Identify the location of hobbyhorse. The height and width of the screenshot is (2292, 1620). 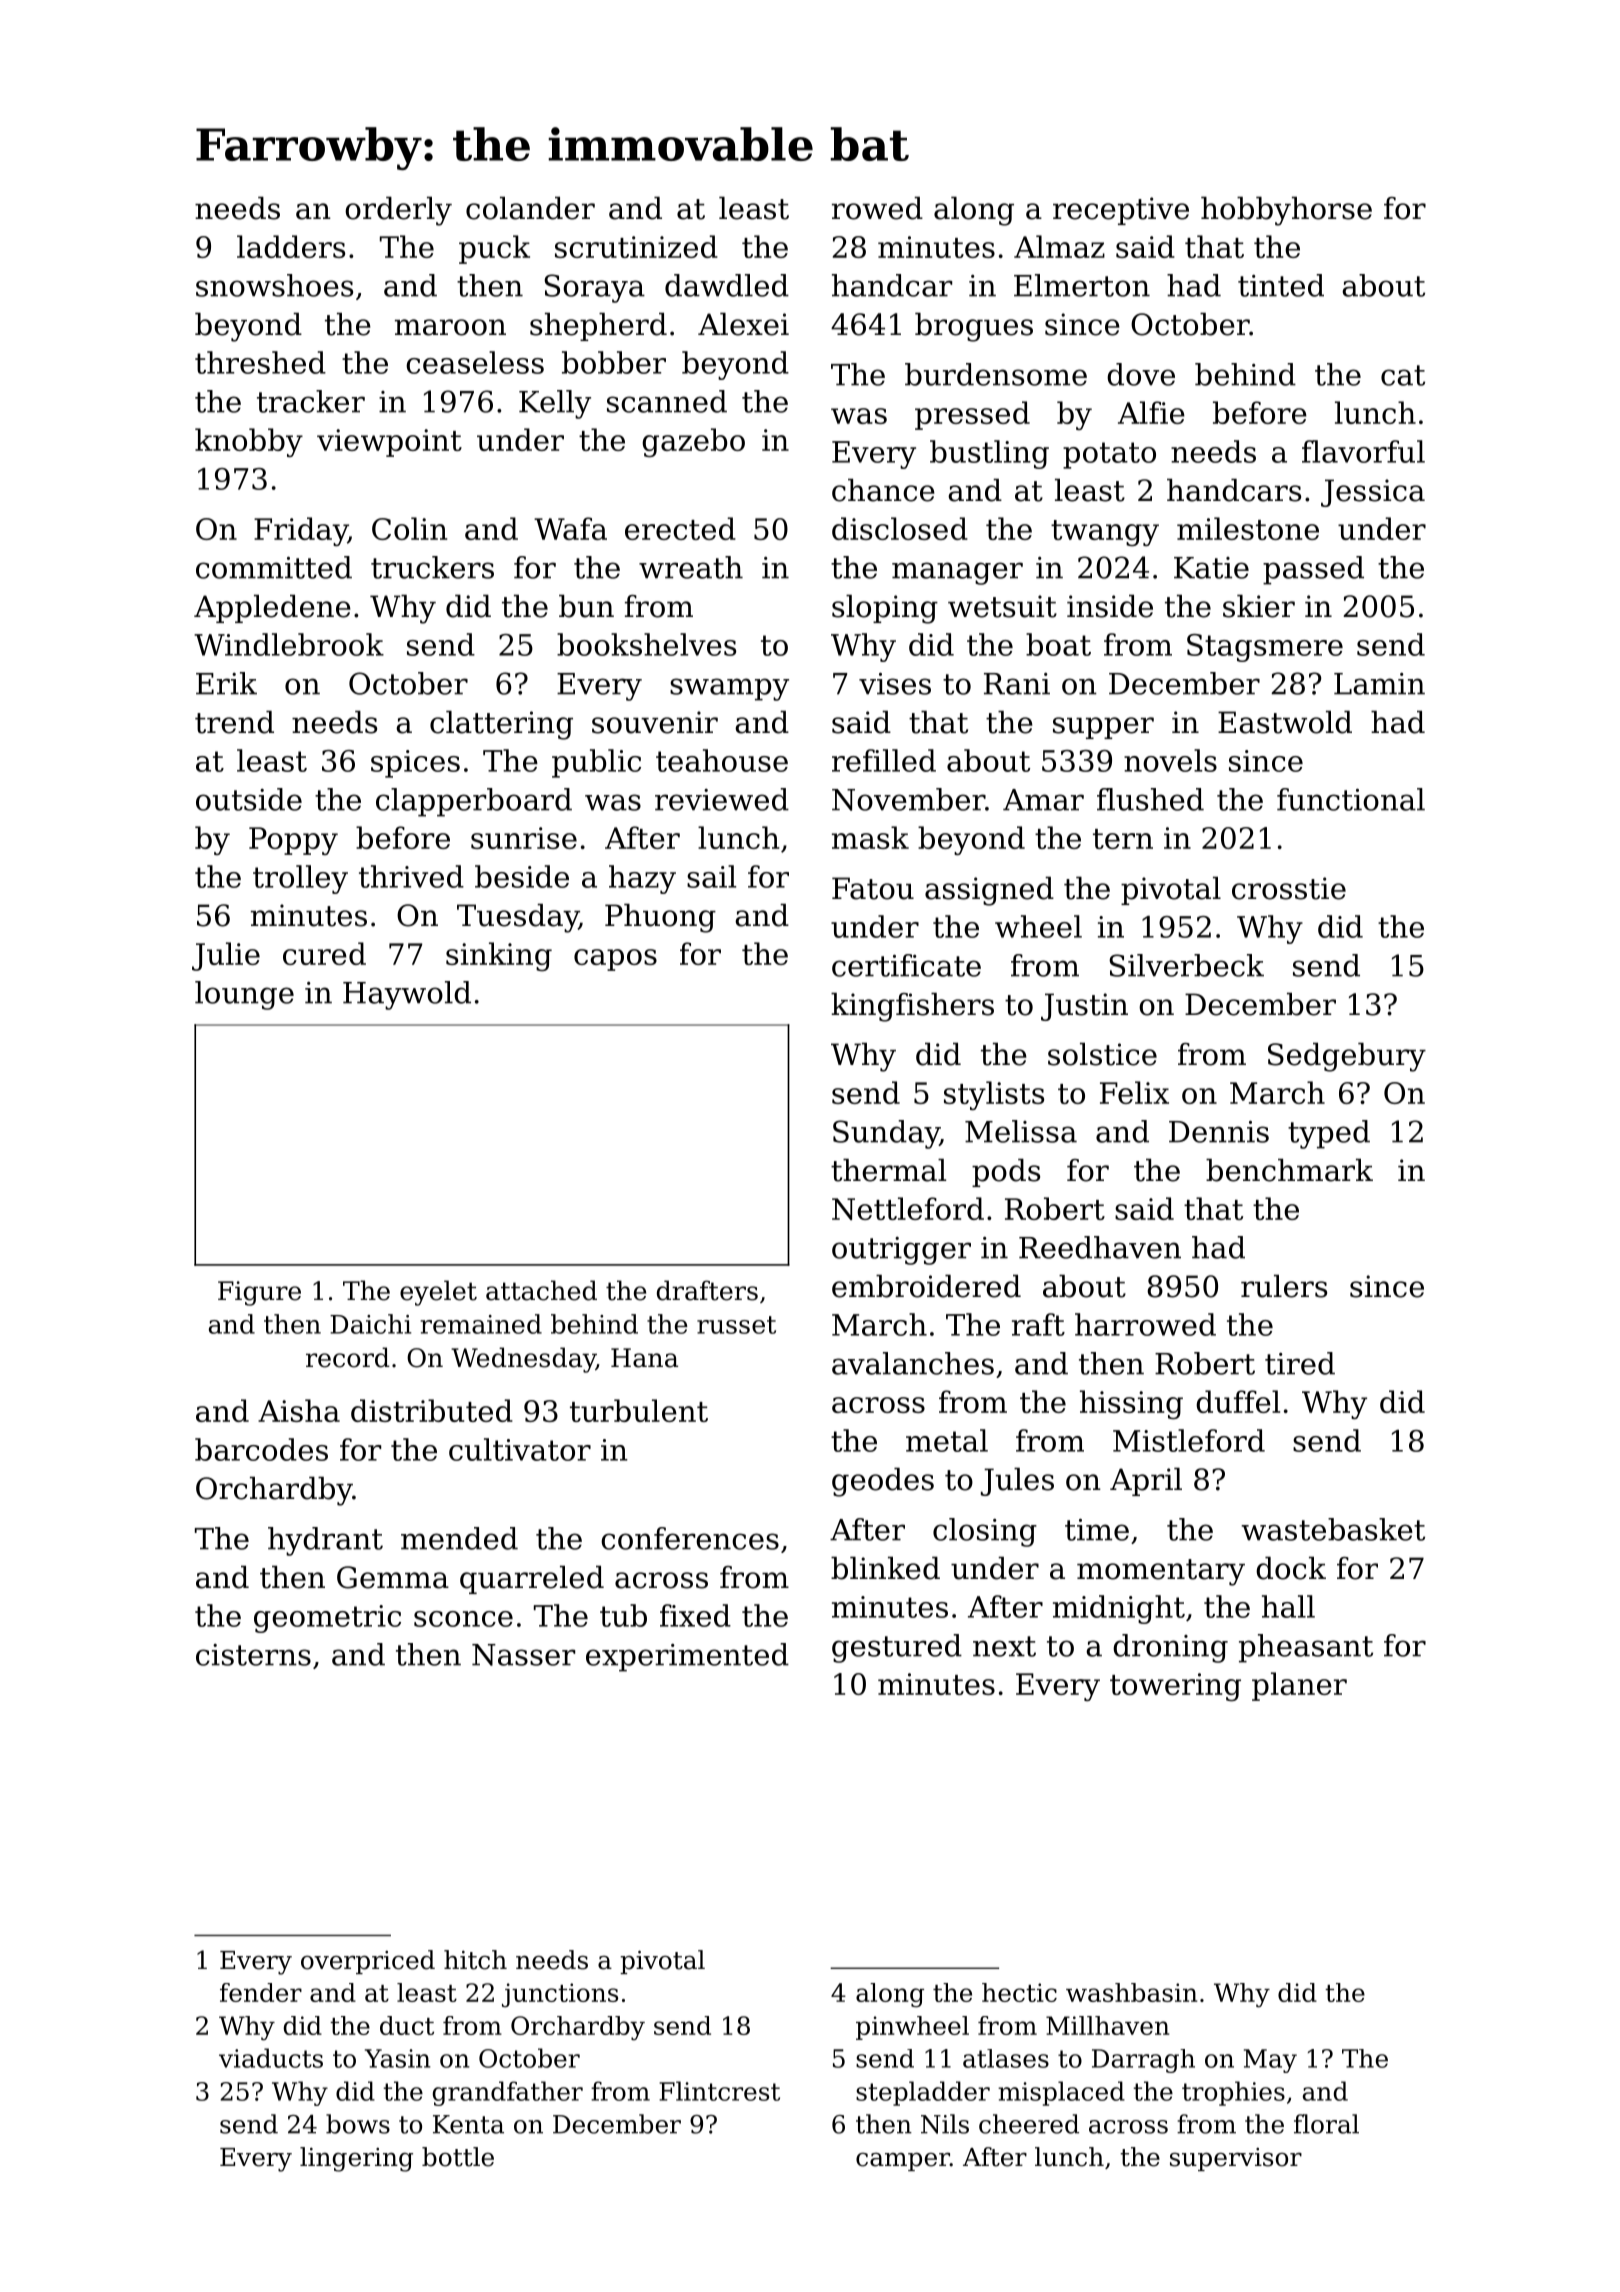
(1286, 211).
